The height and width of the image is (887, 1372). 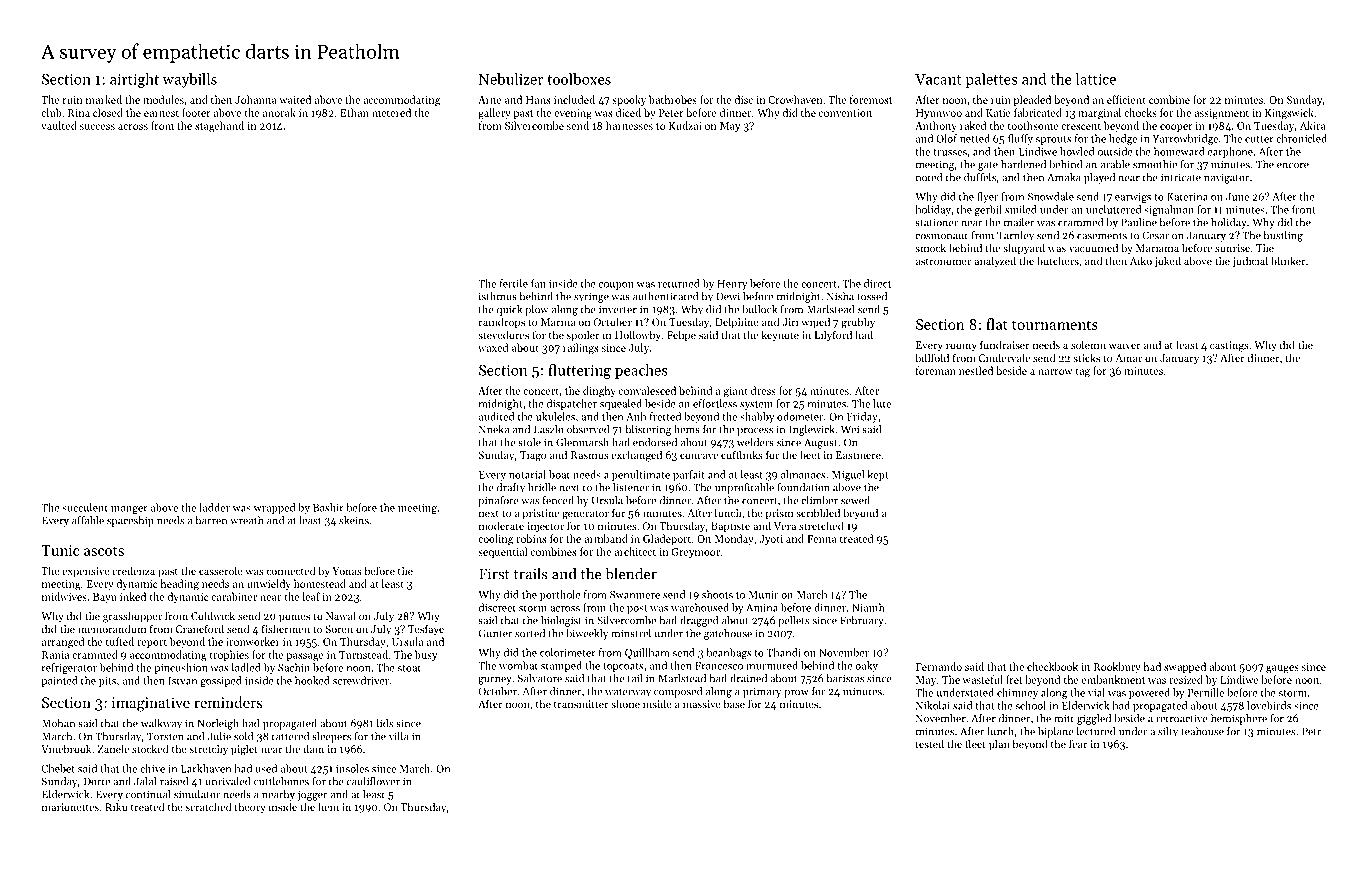 What do you see at coordinates (208, 806) in the image?
I see `scratched` at bounding box center [208, 806].
